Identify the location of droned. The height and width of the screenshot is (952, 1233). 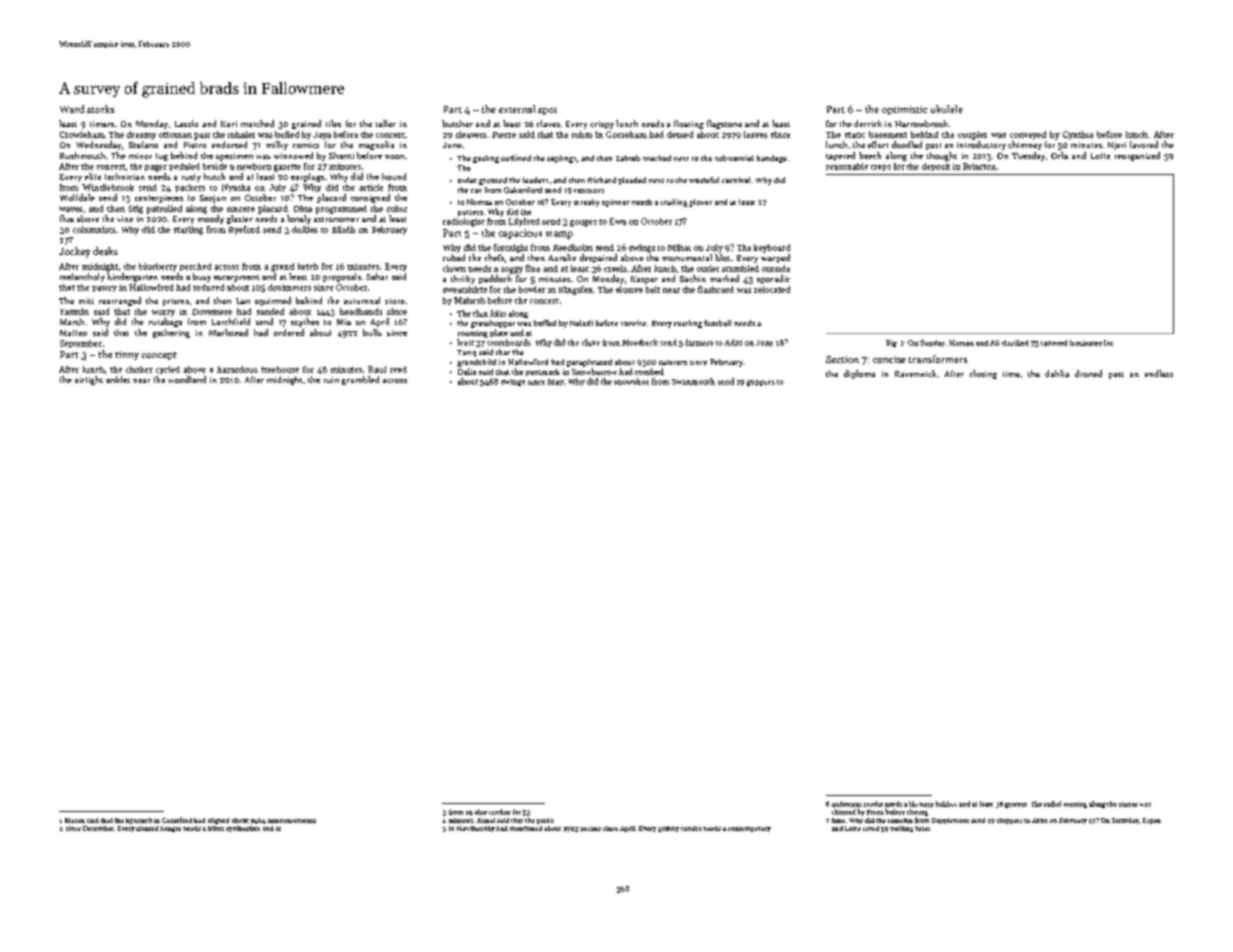
(1088, 373).
